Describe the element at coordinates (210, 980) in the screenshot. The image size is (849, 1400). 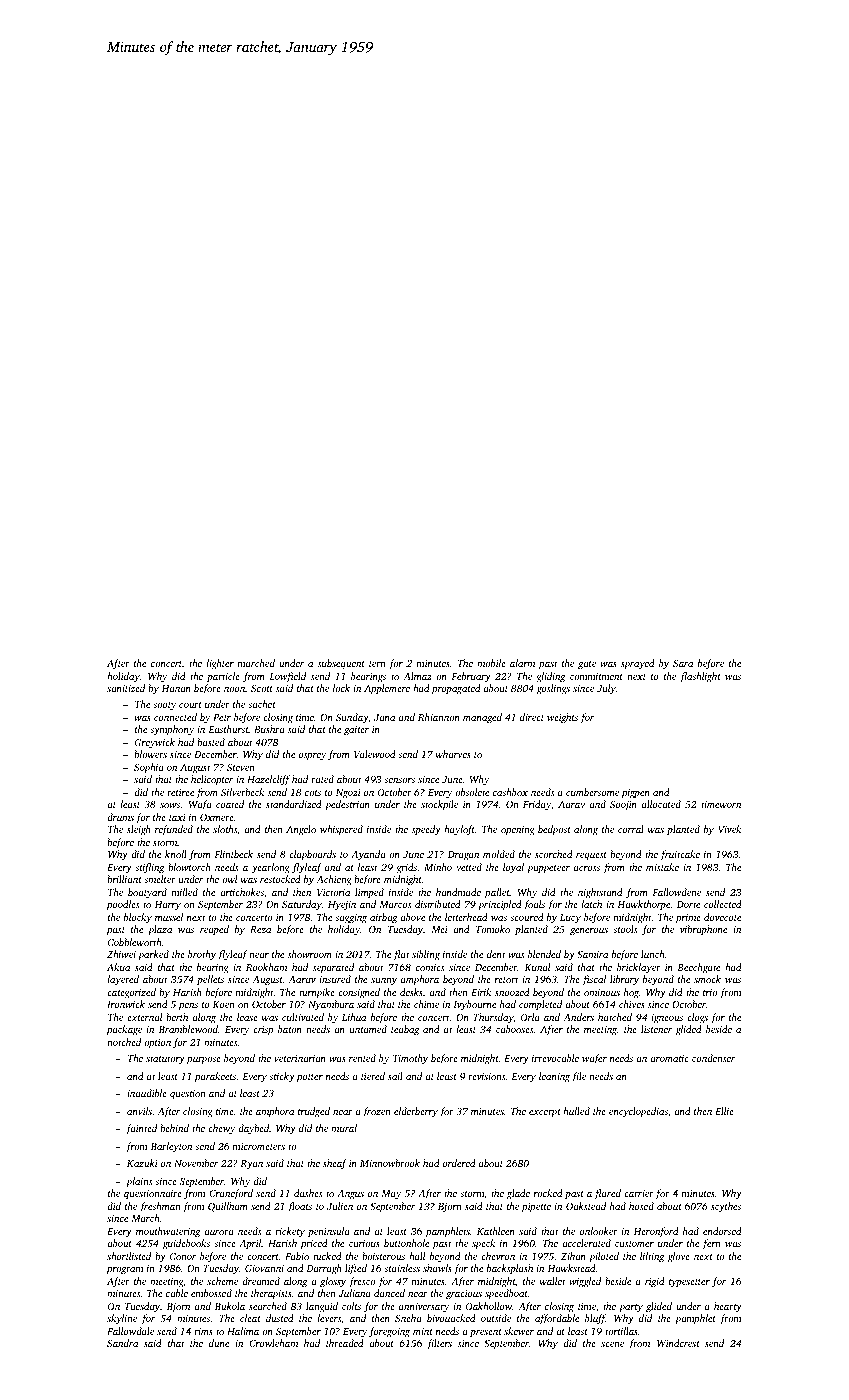
I see `pellets` at that location.
